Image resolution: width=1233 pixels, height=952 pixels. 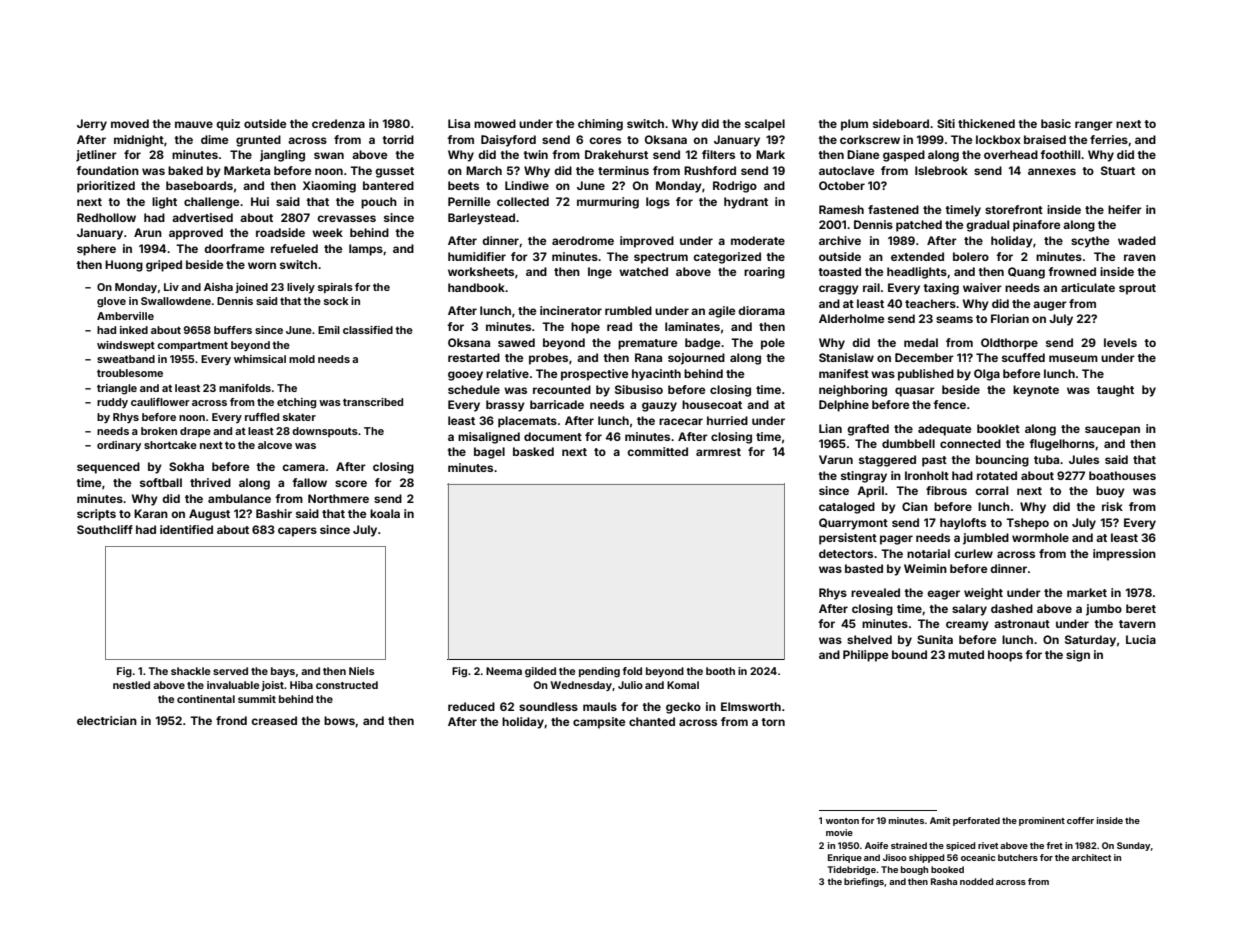 What do you see at coordinates (1141, 639) in the screenshot?
I see `Lucia` at bounding box center [1141, 639].
